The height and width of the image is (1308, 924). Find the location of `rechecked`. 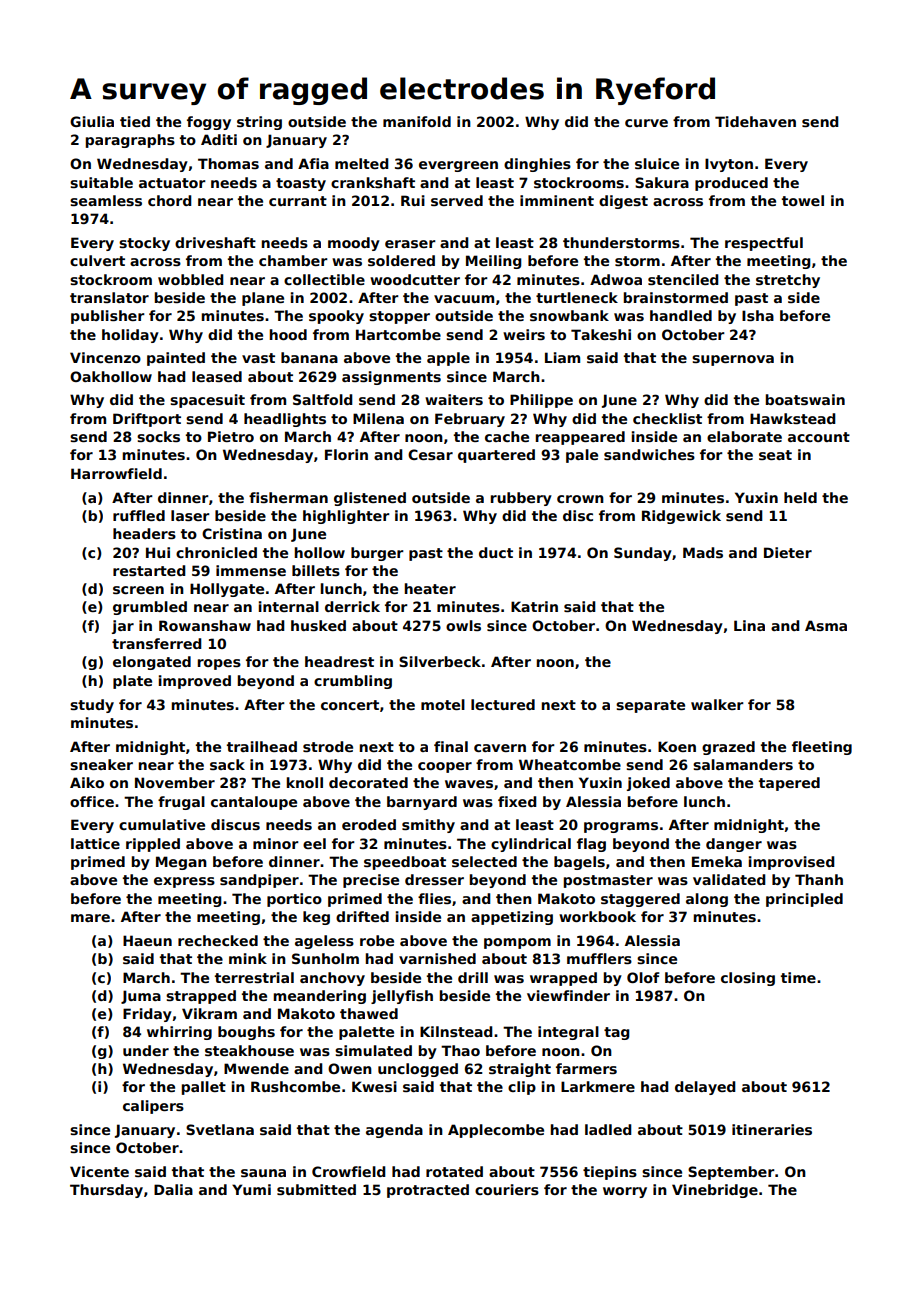

rechecked is located at coordinates (218, 940).
